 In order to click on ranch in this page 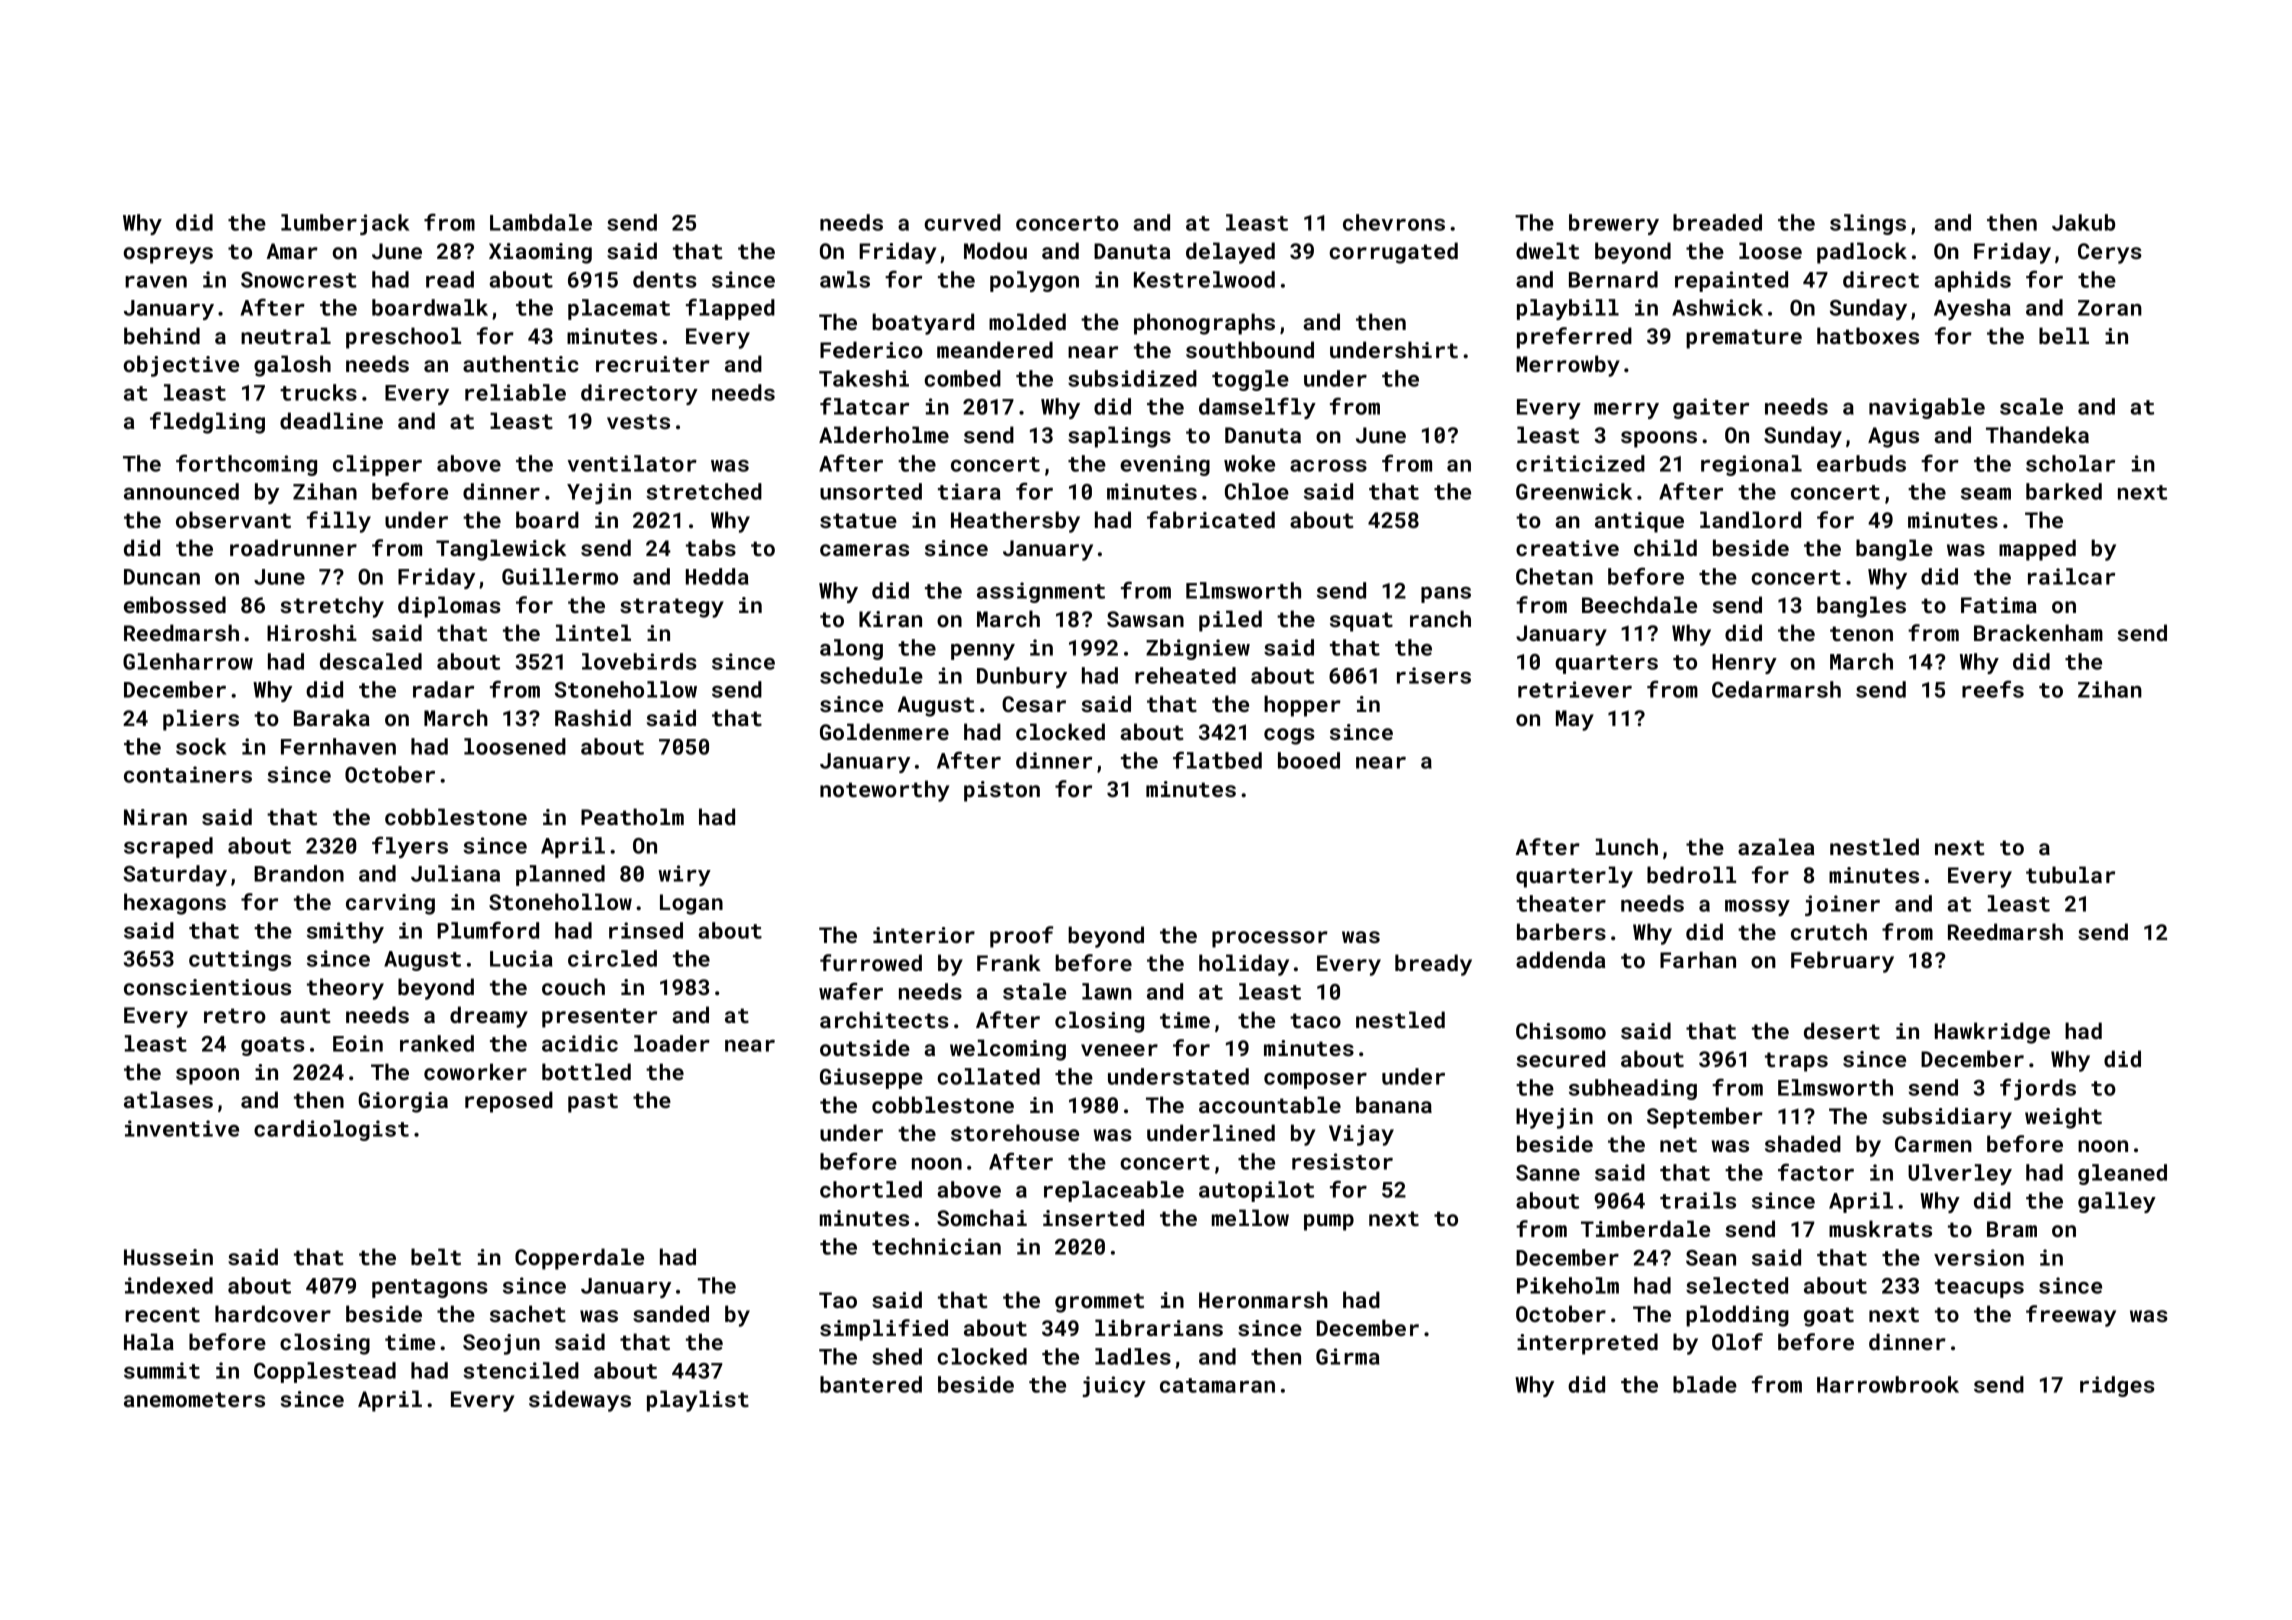, I will do `click(1440, 618)`.
